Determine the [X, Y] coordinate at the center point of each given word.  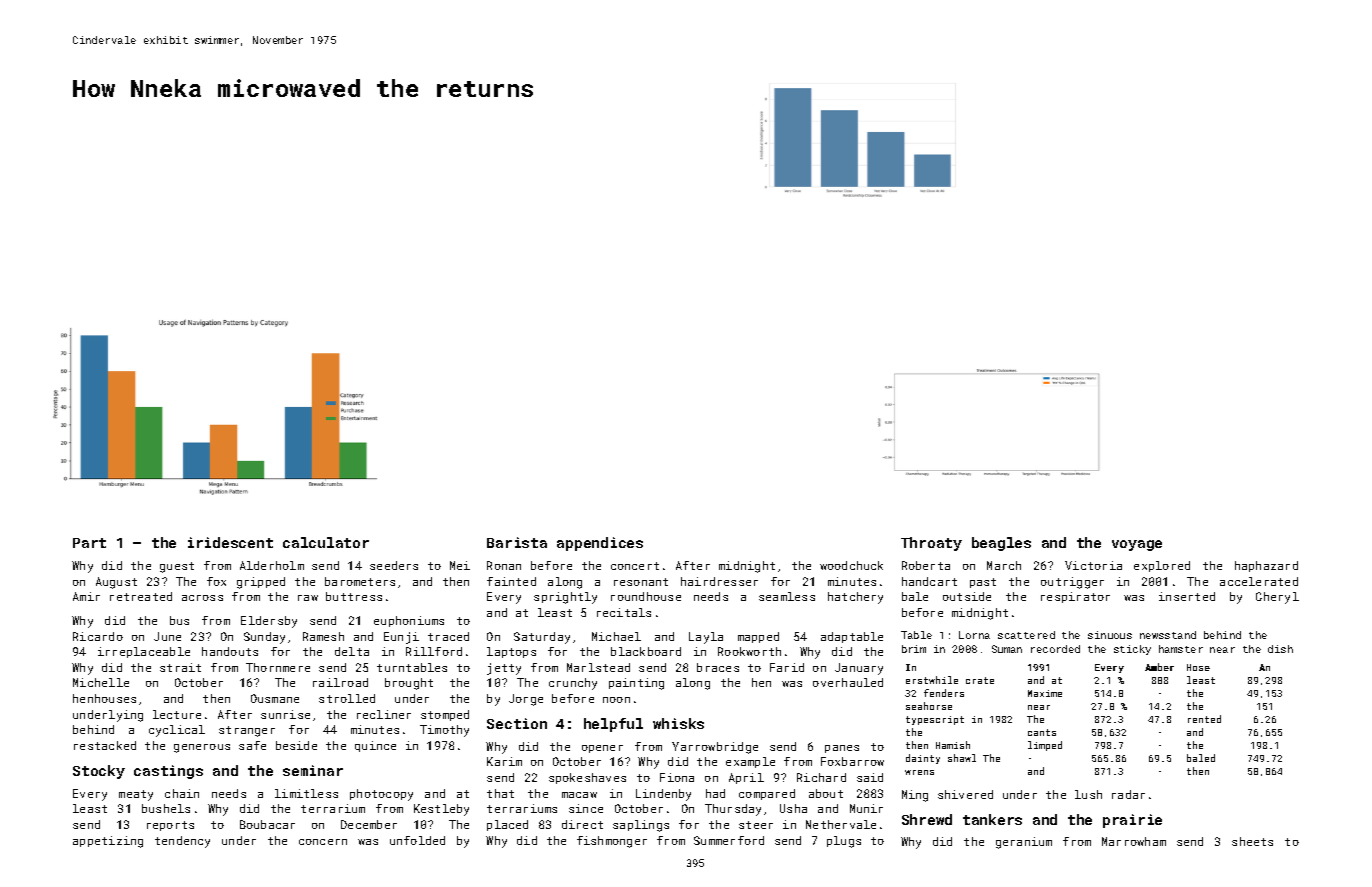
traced [448, 636]
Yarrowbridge [715, 748]
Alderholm [272, 565]
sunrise [285, 714]
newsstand [1168, 635]
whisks [678, 723]
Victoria [1093, 565]
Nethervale [841, 824]
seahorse [929, 706]
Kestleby [441, 810]
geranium [1024, 843]
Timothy [444, 731]
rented [1204, 719]
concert [635, 566]
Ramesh [323, 636]
